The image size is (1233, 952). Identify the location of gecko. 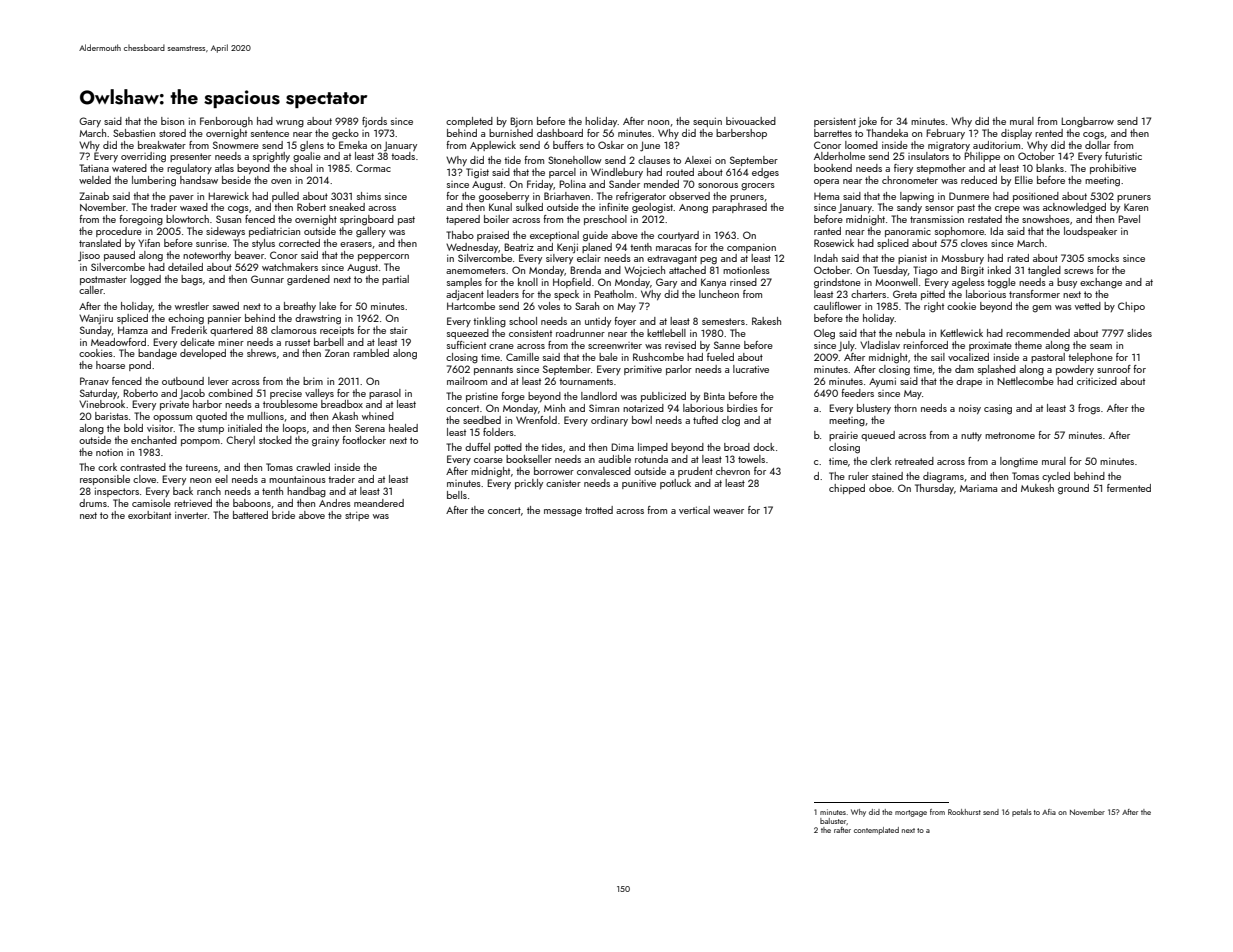
(345, 134).
